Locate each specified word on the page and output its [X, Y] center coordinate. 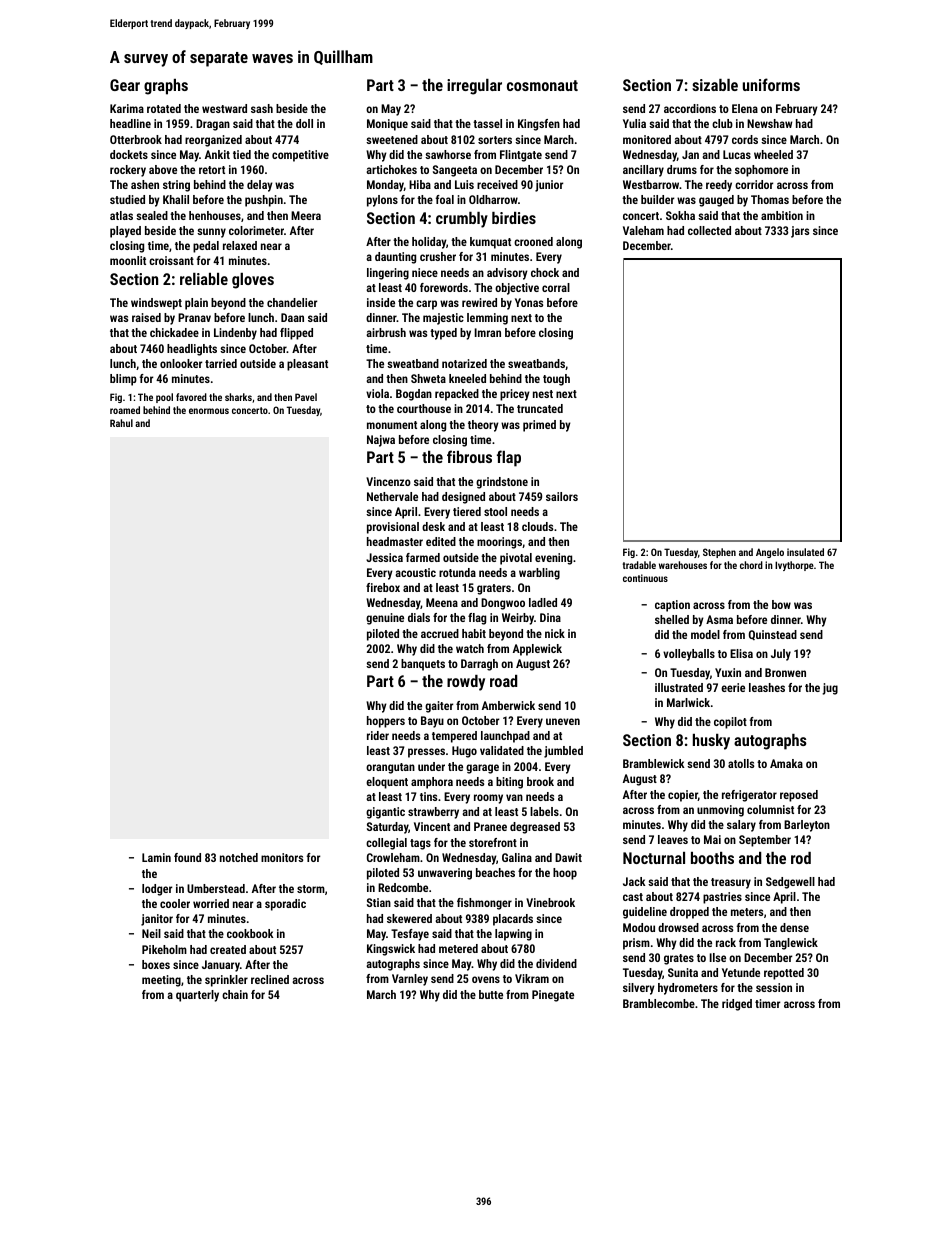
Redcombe [403, 887]
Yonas [529, 302]
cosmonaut [542, 85]
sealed [152, 215]
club [722, 123]
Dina [550, 617]
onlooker [181, 363]
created [228, 949]
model [705, 634]
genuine [385, 619]
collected [709, 230]
